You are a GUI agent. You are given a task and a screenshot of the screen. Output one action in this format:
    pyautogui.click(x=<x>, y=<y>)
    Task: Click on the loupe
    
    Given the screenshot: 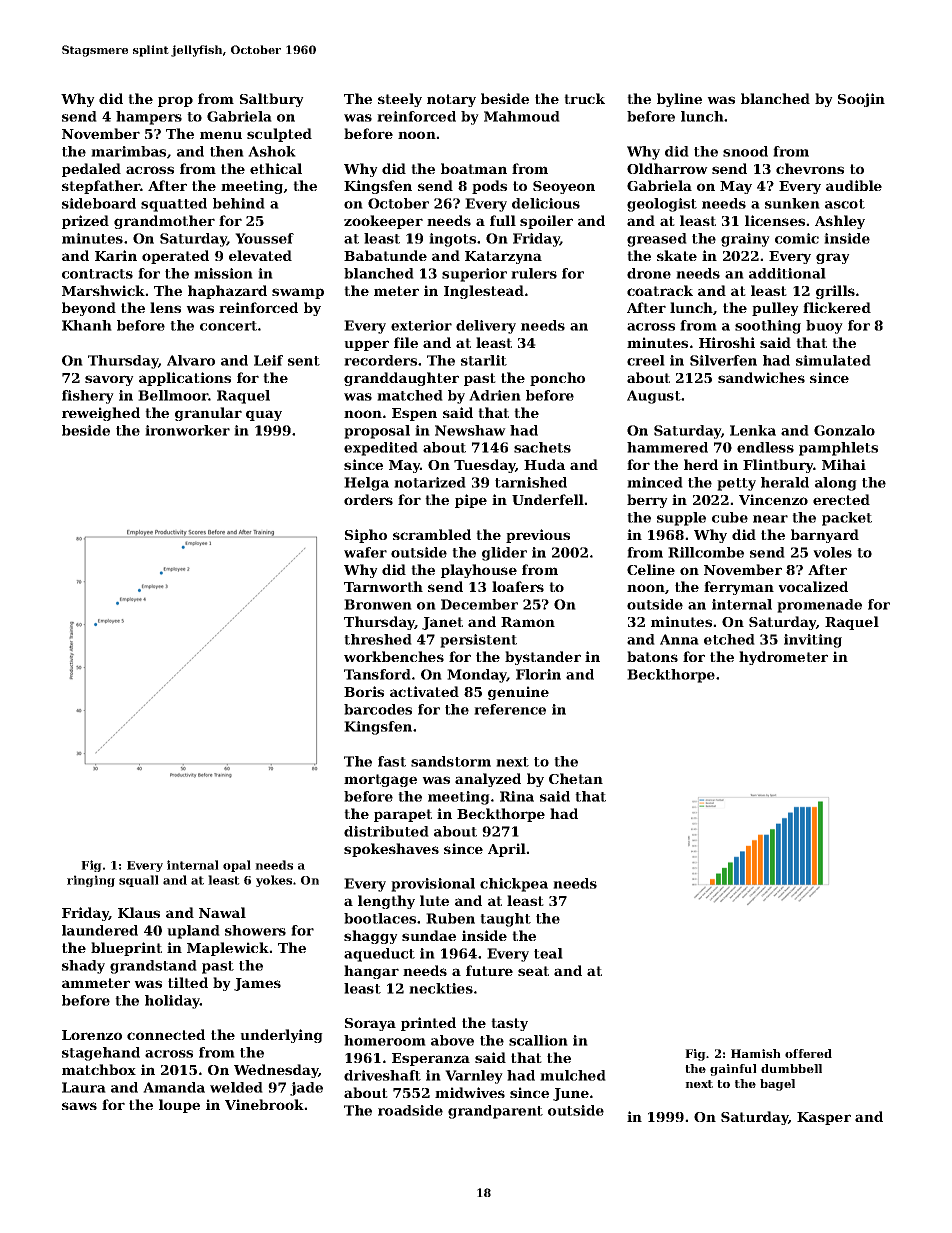 What is the action you would take?
    pyautogui.click(x=179, y=1106)
